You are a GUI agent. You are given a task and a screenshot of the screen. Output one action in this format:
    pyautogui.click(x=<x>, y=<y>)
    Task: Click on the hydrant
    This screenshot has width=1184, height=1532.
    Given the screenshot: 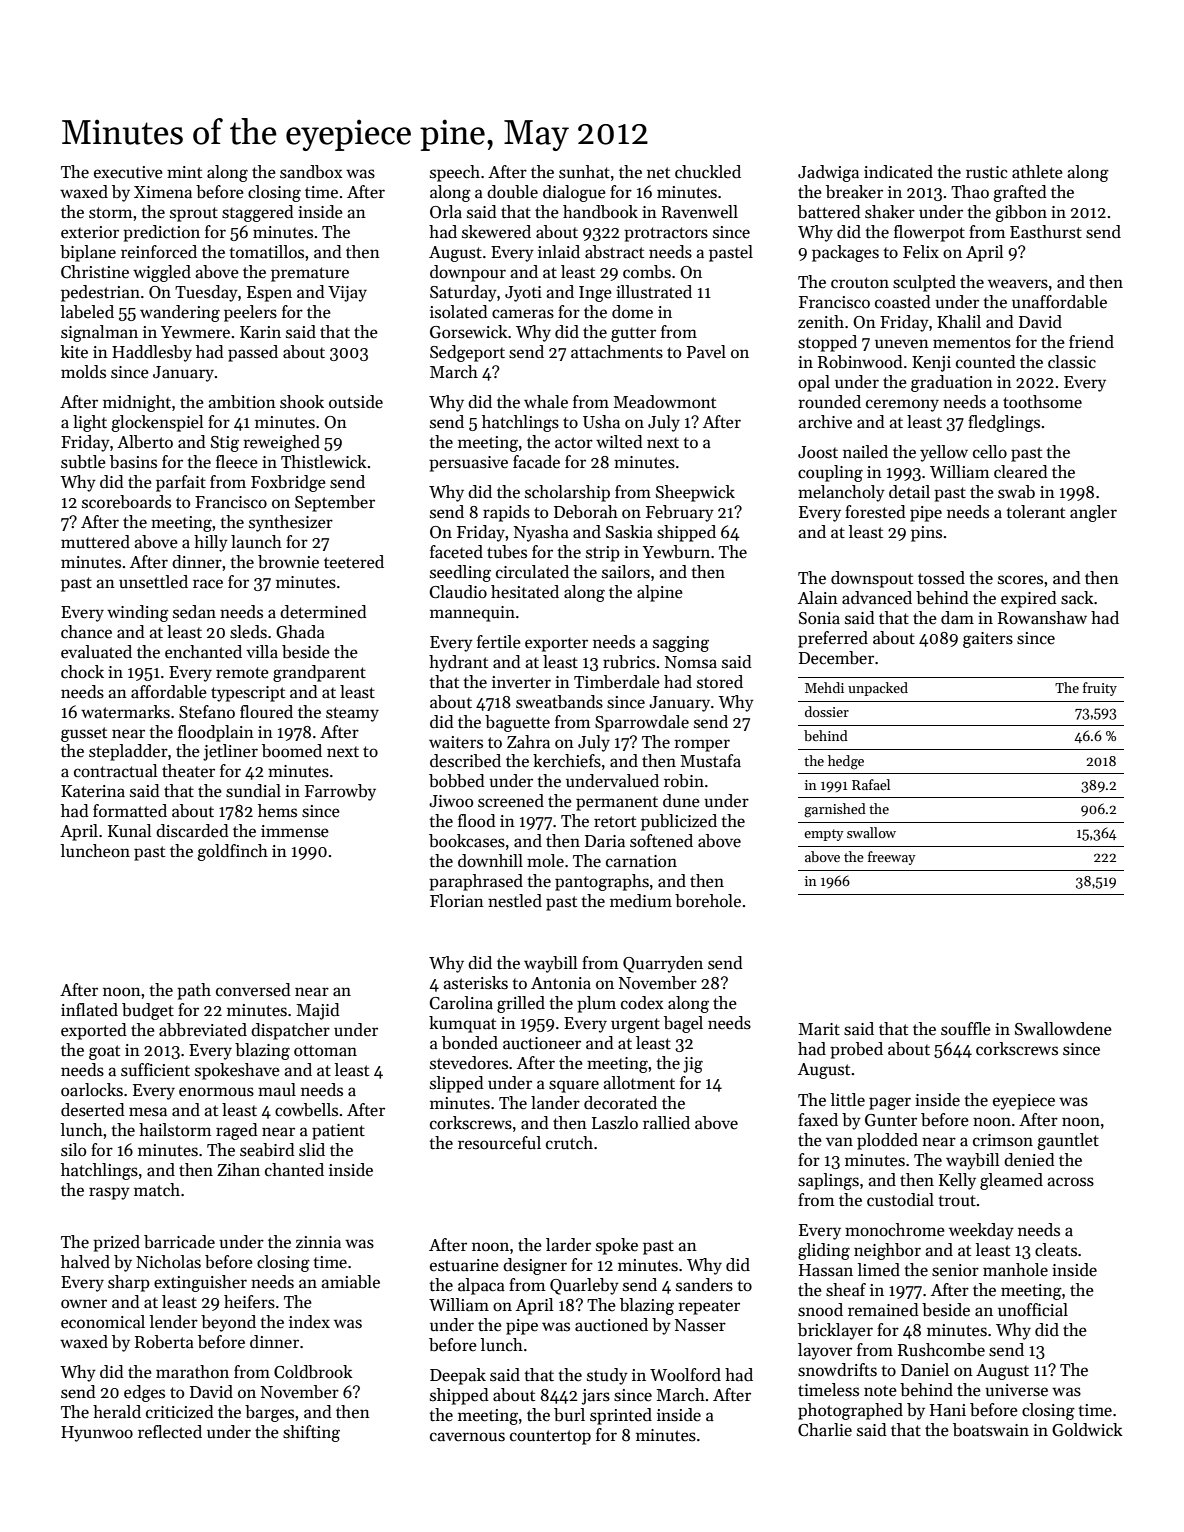 What is the action you would take?
    pyautogui.click(x=458, y=663)
